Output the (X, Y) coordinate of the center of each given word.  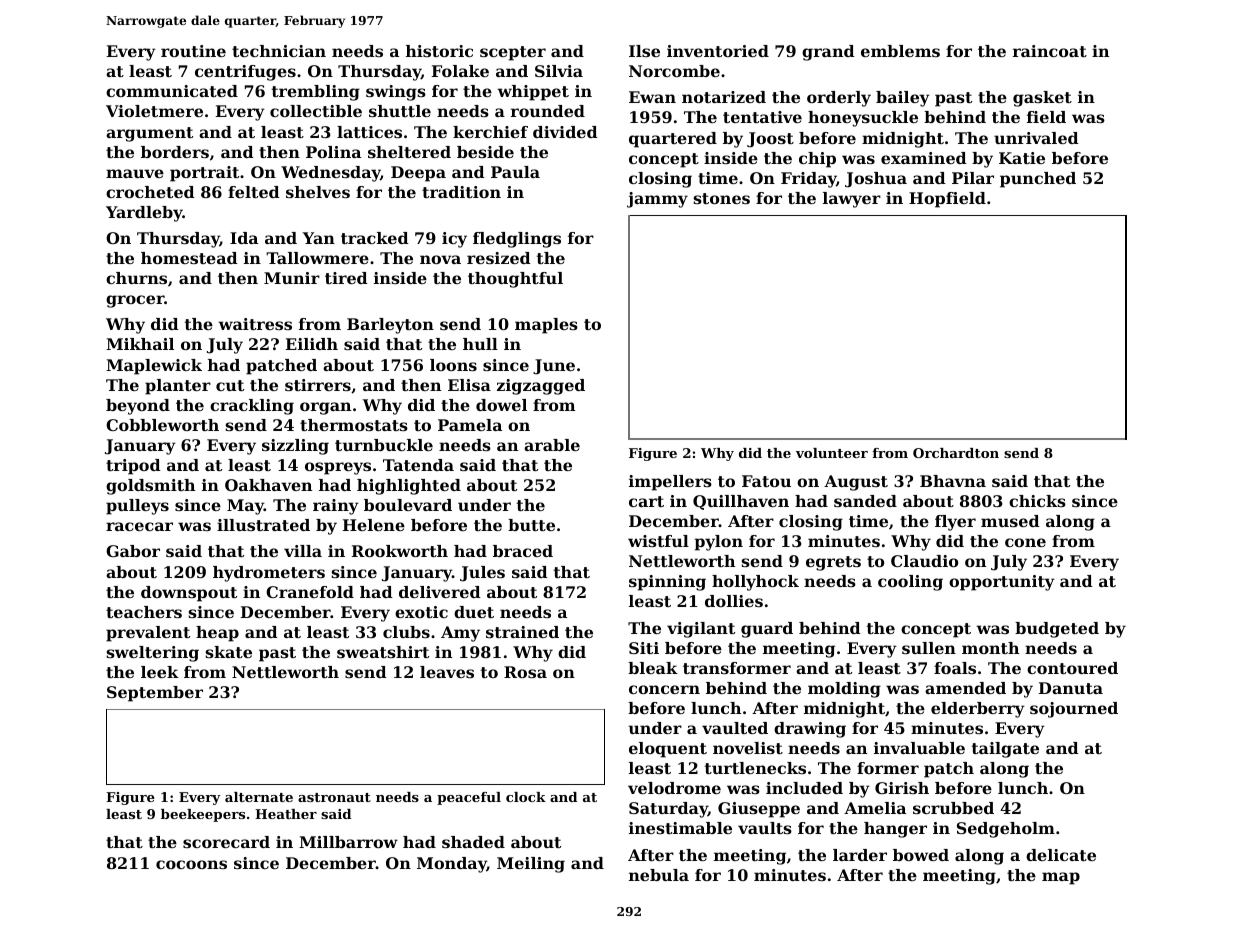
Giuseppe (759, 810)
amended (965, 688)
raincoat (1050, 51)
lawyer (852, 200)
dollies (734, 601)
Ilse (644, 51)
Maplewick (154, 367)
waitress (255, 324)
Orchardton (956, 453)
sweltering (152, 654)
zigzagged (541, 387)
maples (546, 326)
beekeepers (203, 815)
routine (193, 51)
